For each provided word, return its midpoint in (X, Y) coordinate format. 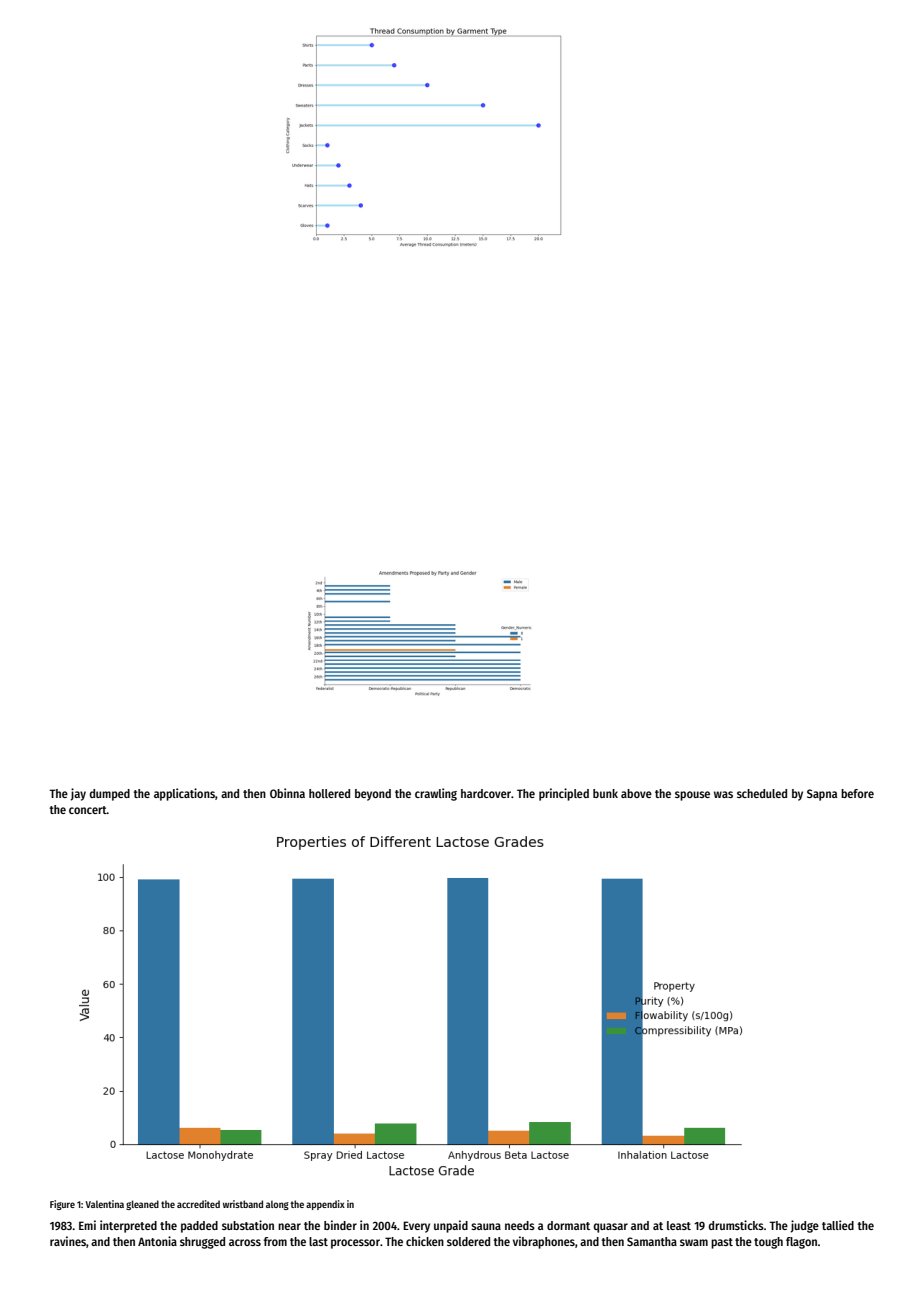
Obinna (287, 793)
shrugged (202, 1243)
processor (355, 1244)
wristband (243, 1204)
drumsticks (736, 1225)
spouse (692, 796)
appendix (325, 1205)
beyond (373, 795)
